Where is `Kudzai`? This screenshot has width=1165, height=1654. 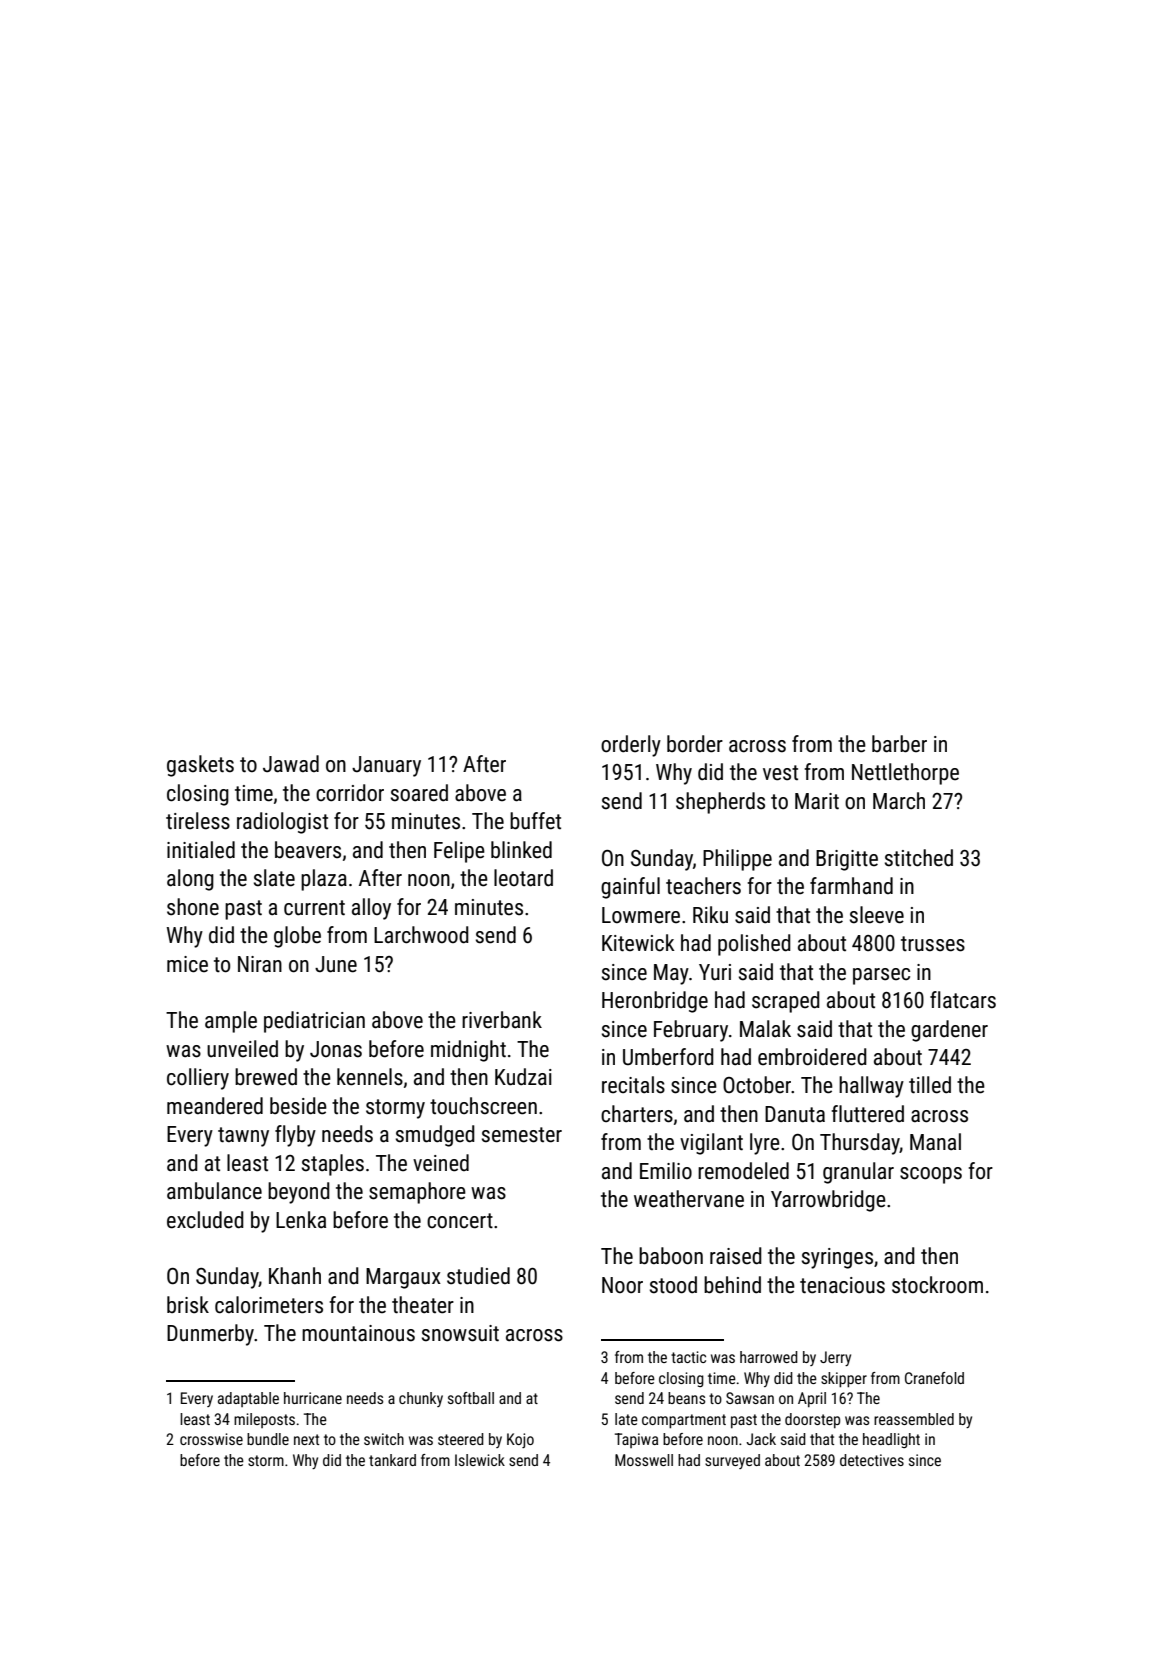
Kudzai is located at coordinates (523, 1077).
